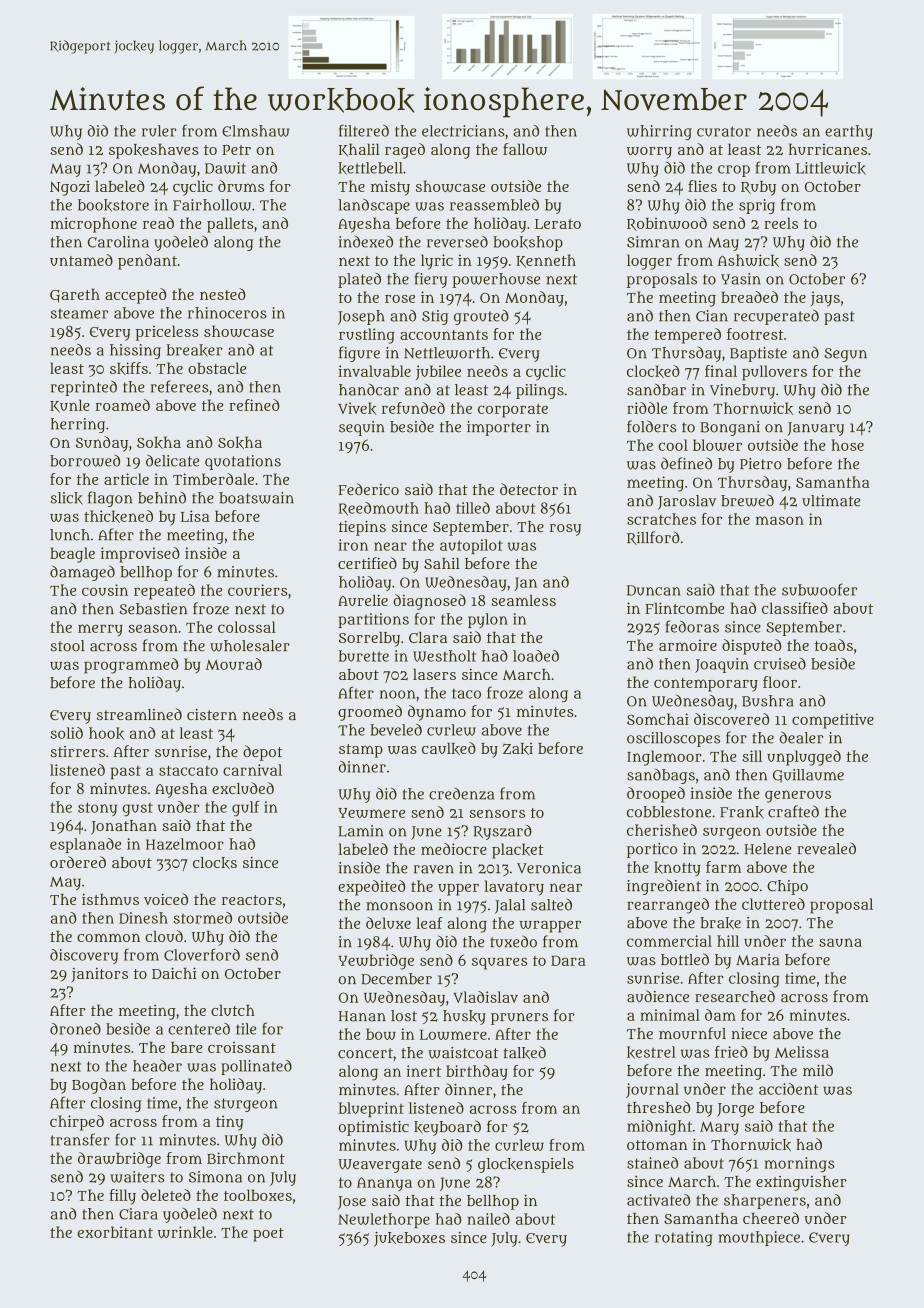 This screenshot has width=924, height=1308. I want to click on transfer, so click(80, 1139).
